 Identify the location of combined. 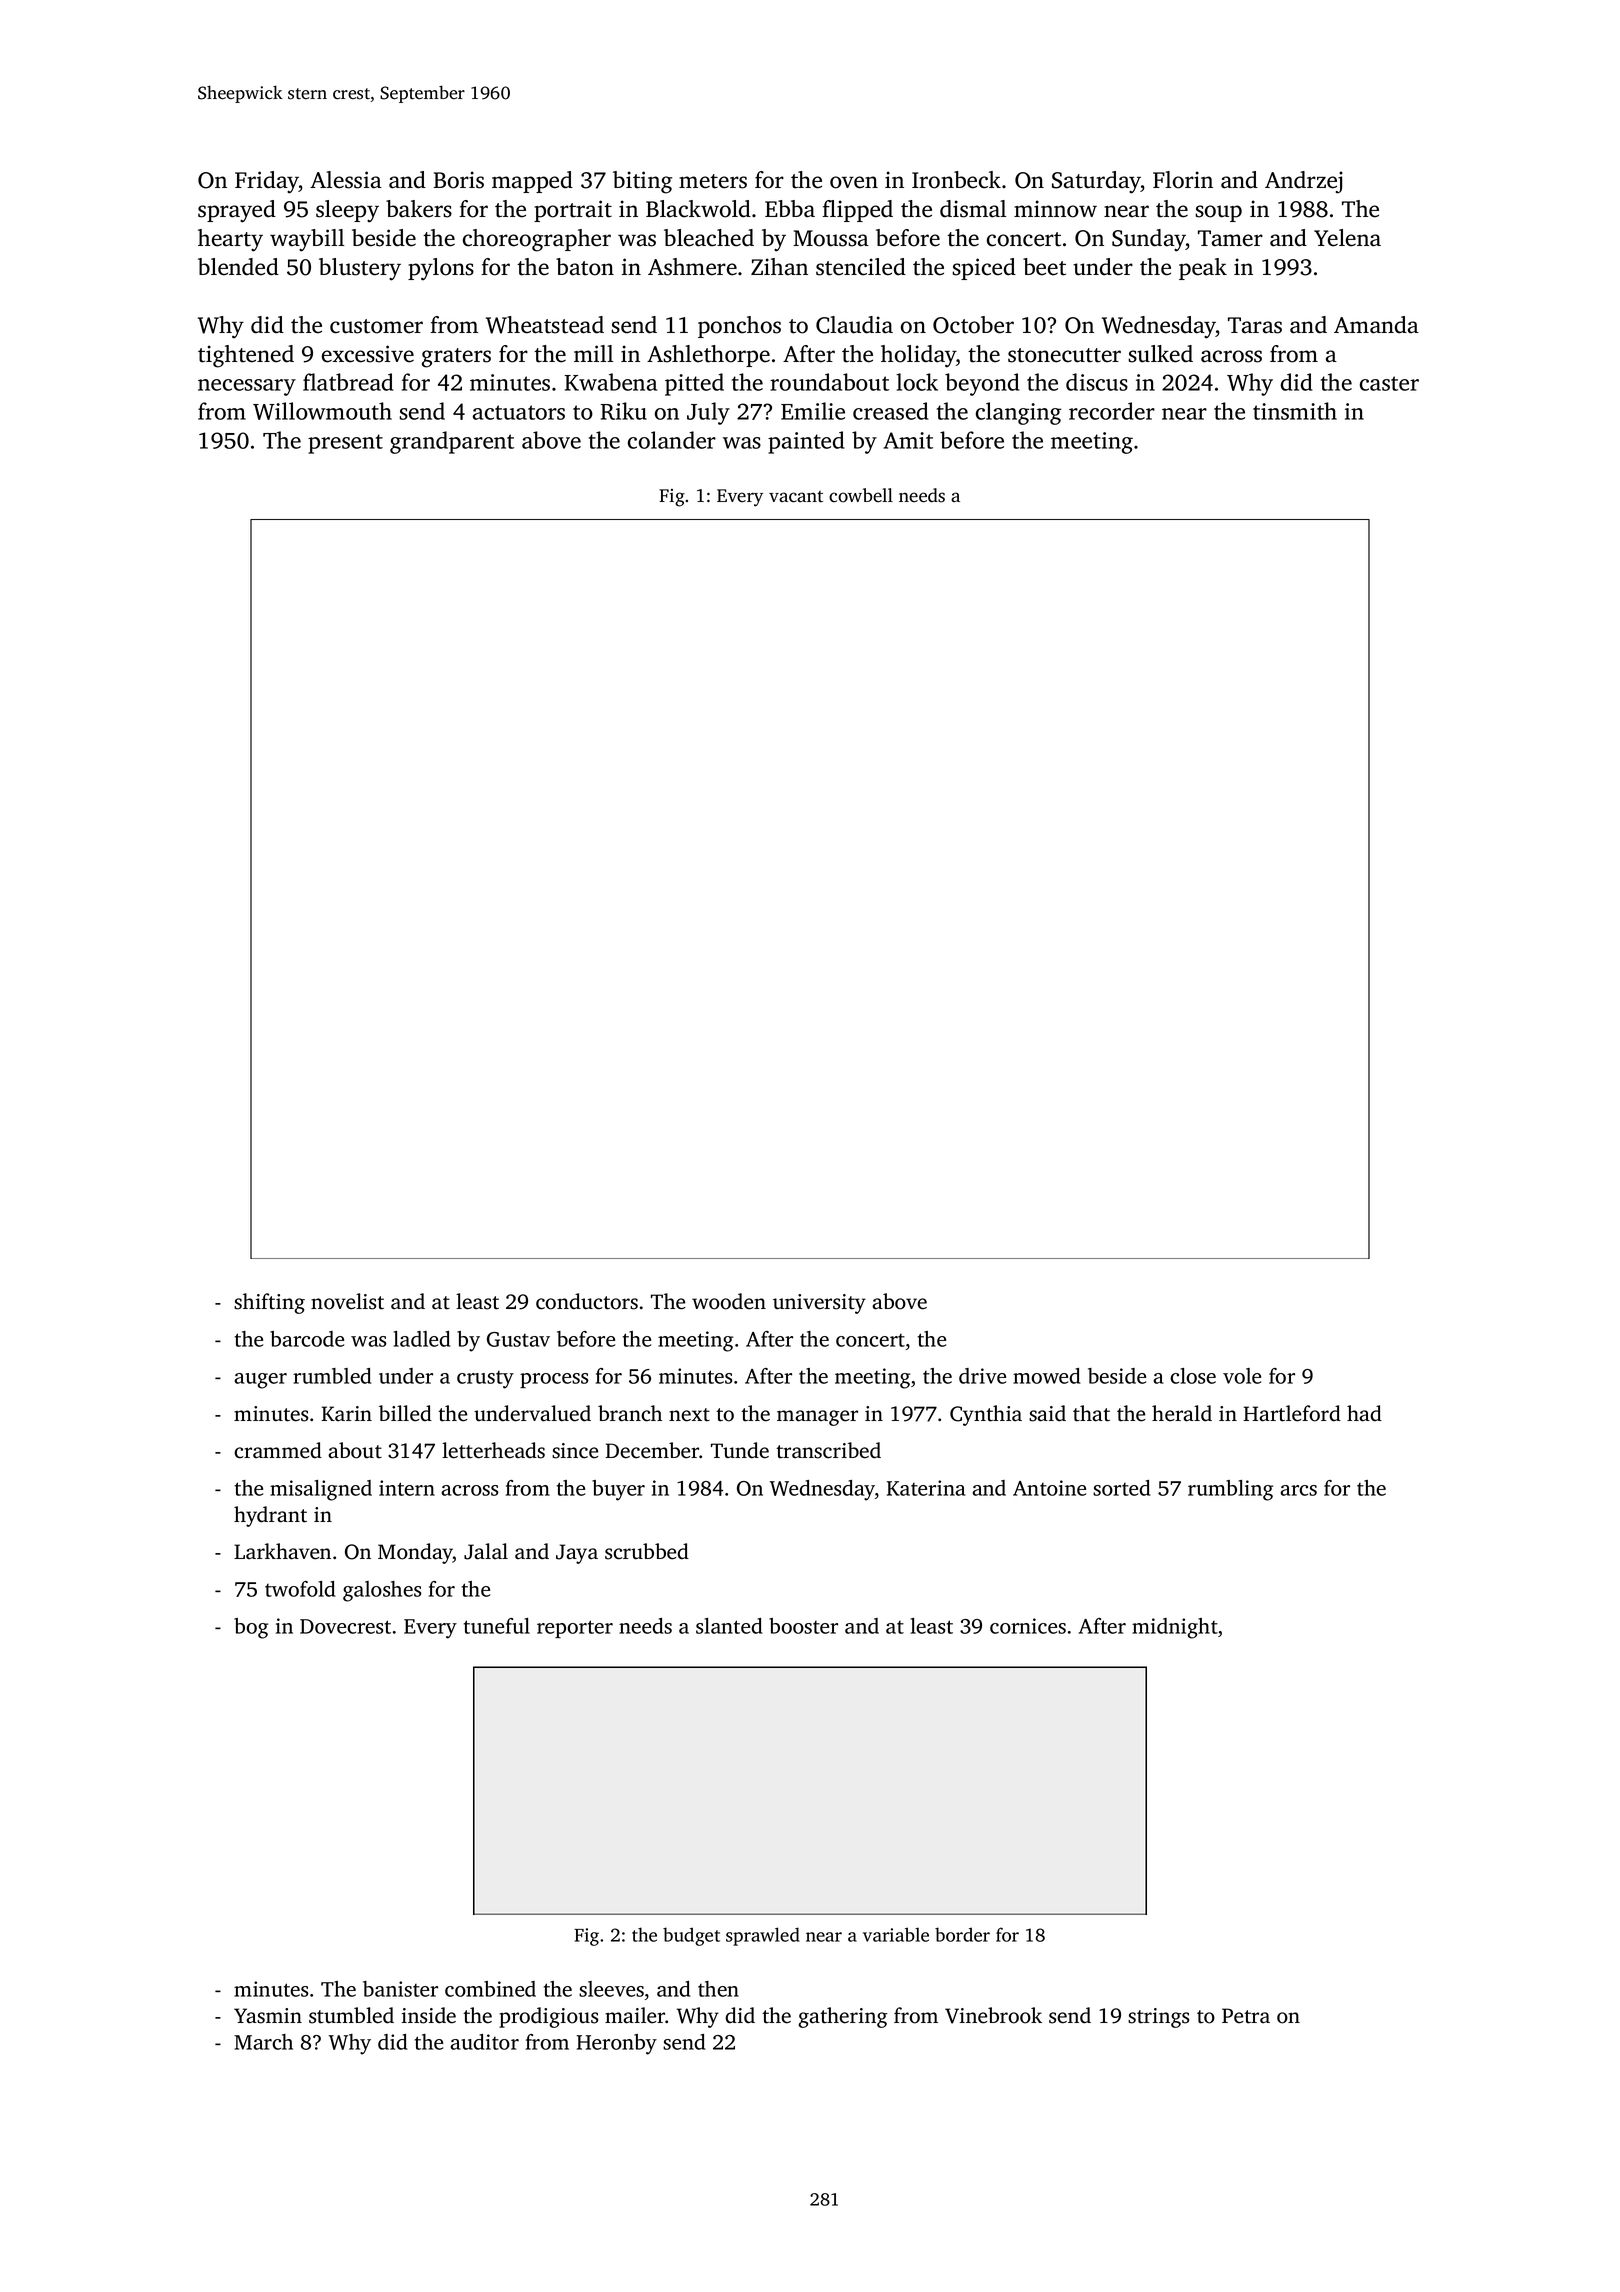
(490, 1989).
